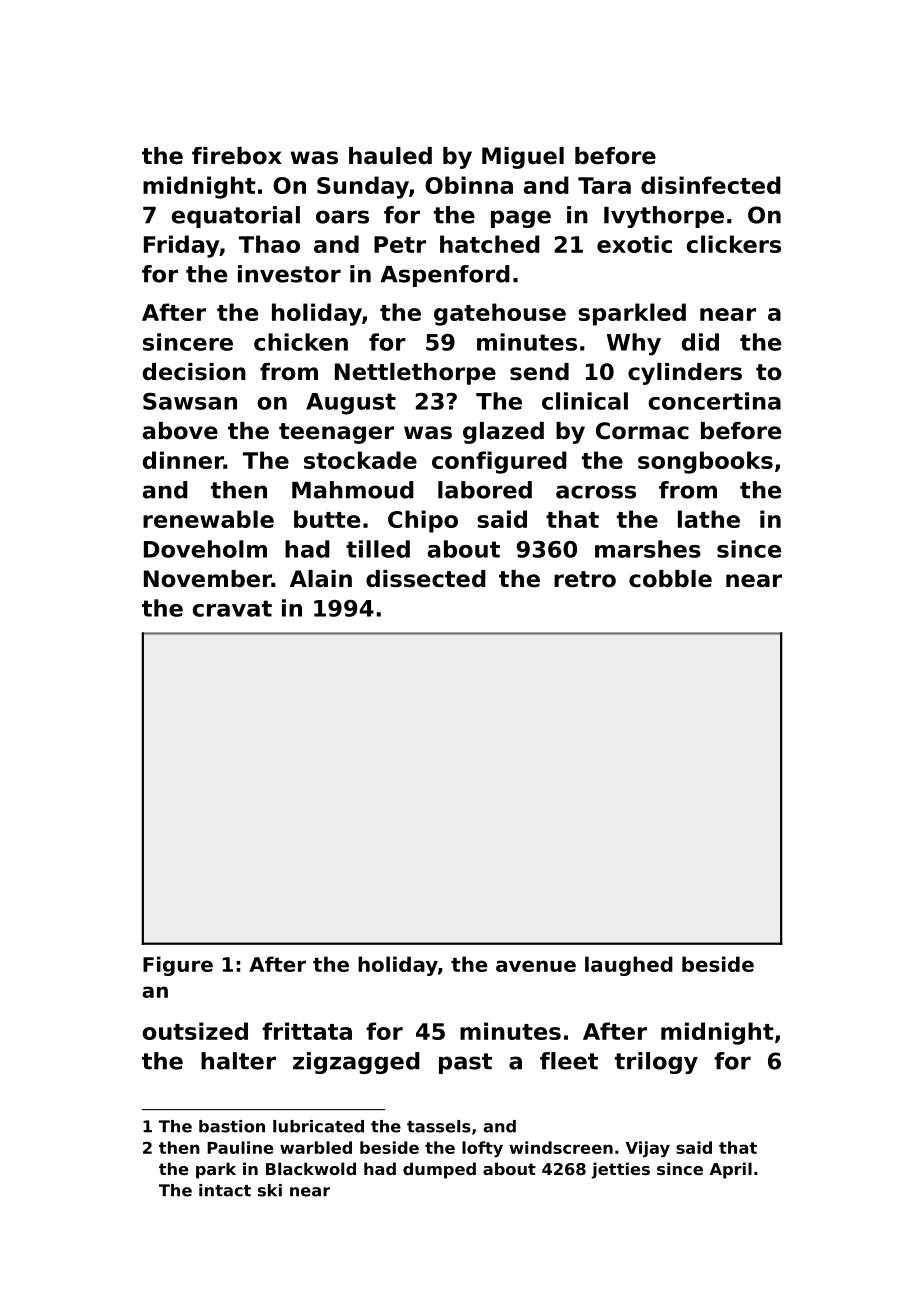  I want to click on dinner, so click(183, 460).
